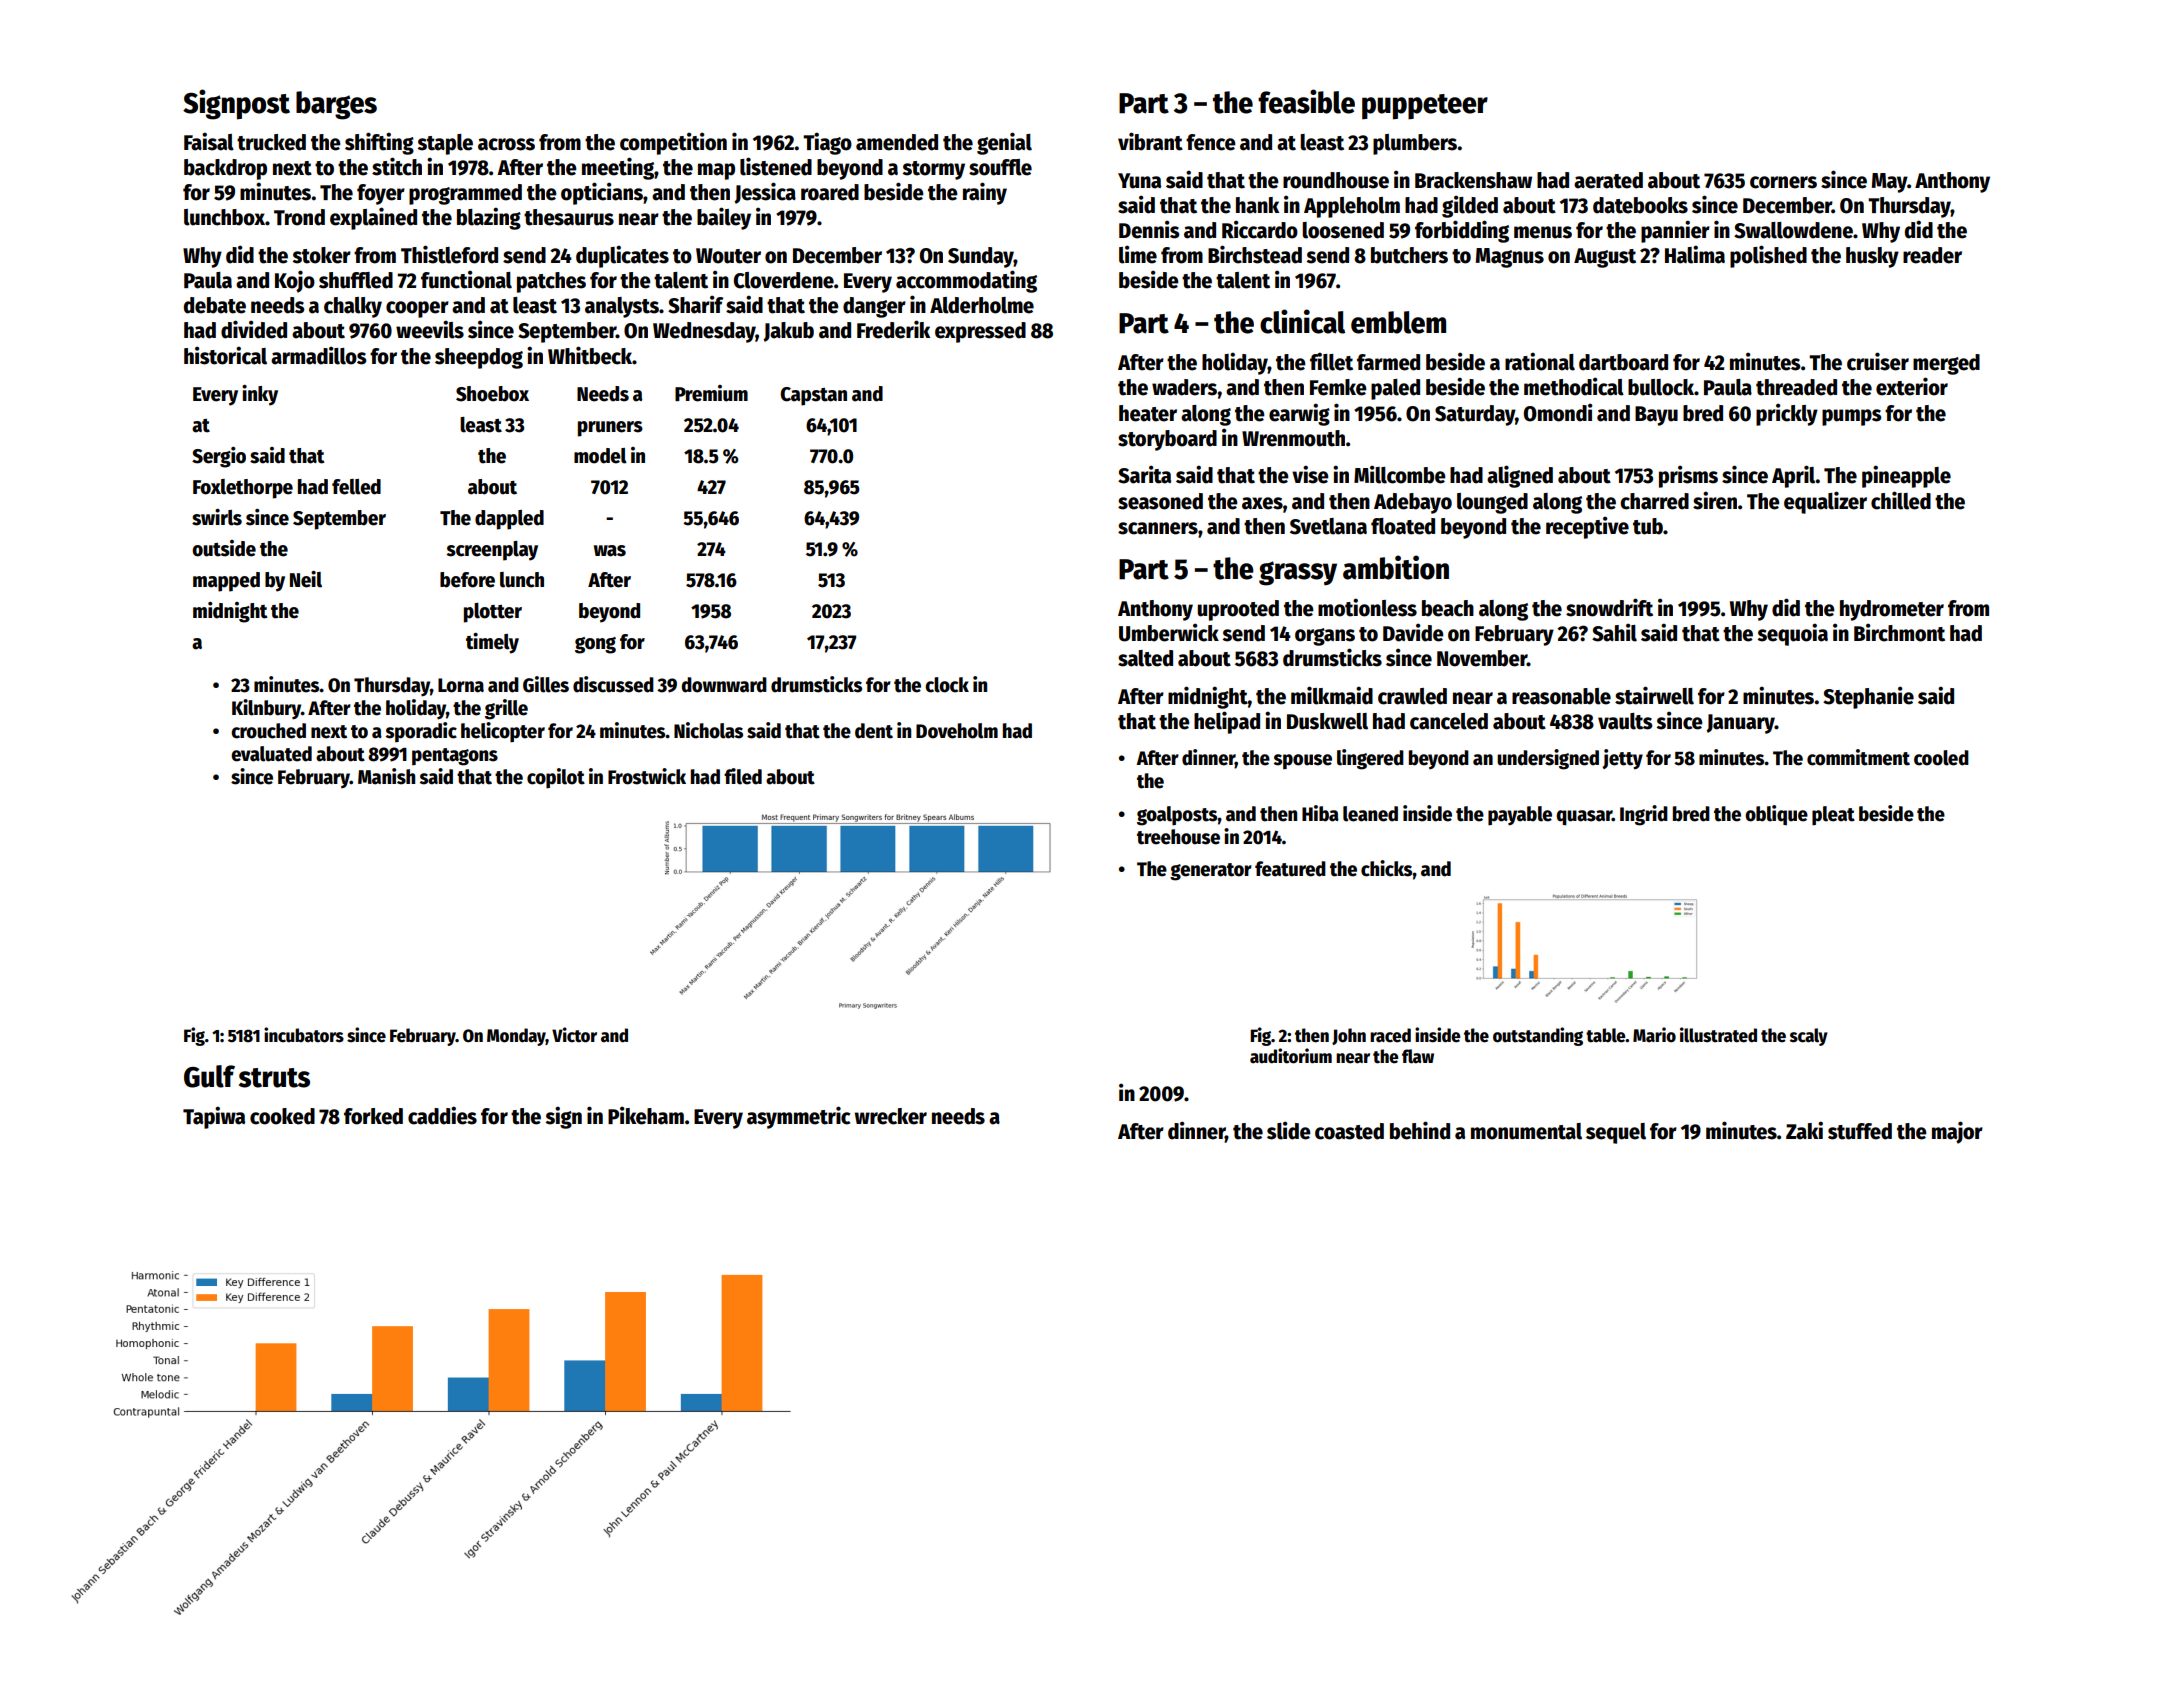 This screenshot has width=2178, height=1683. What do you see at coordinates (373, 1116) in the screenshot?
I see `forked` at bounding box center [373, 1116].
